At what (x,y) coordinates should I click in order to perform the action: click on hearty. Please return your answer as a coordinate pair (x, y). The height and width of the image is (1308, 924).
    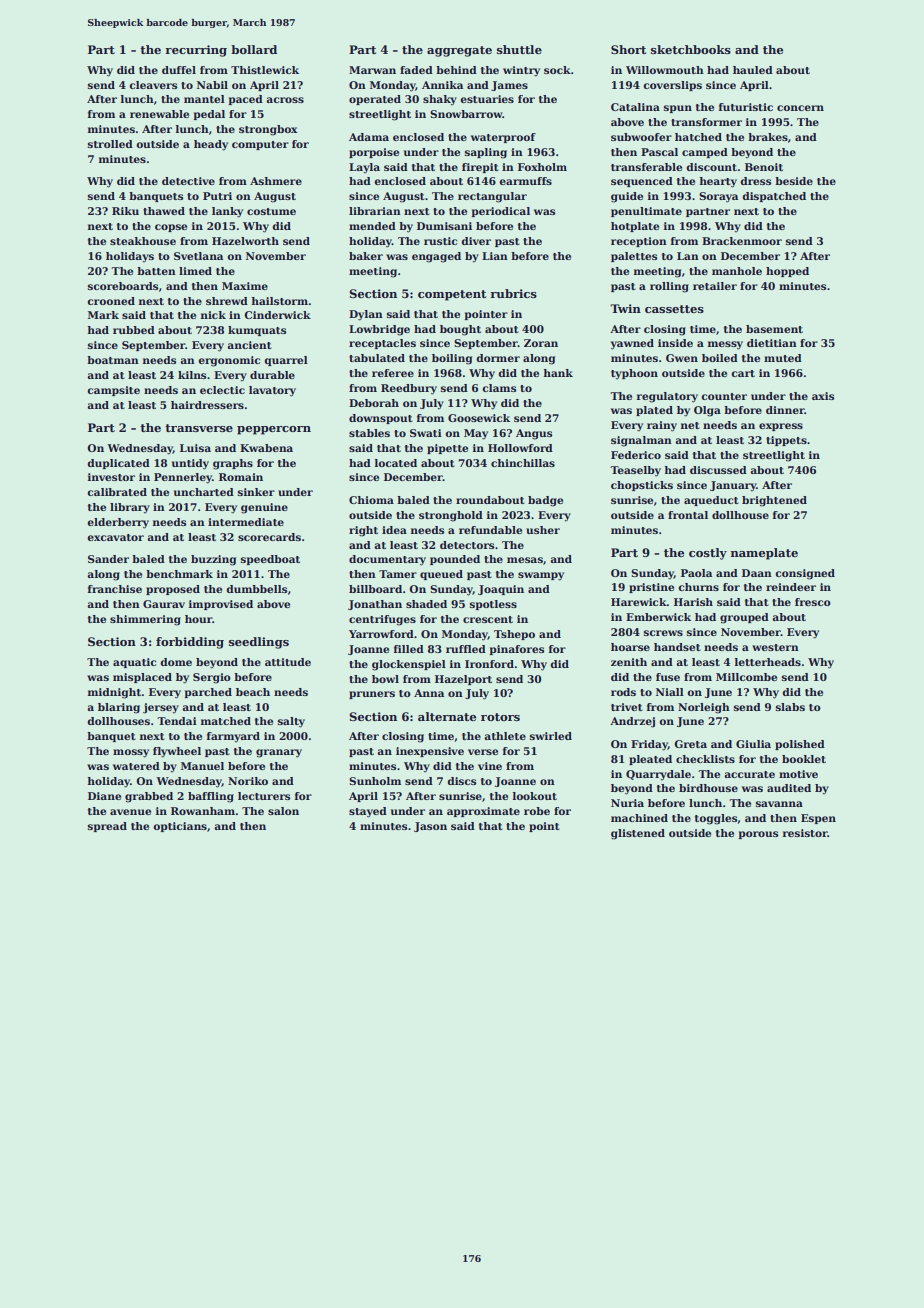
    Looking at the image, I should click on (718, 182).
